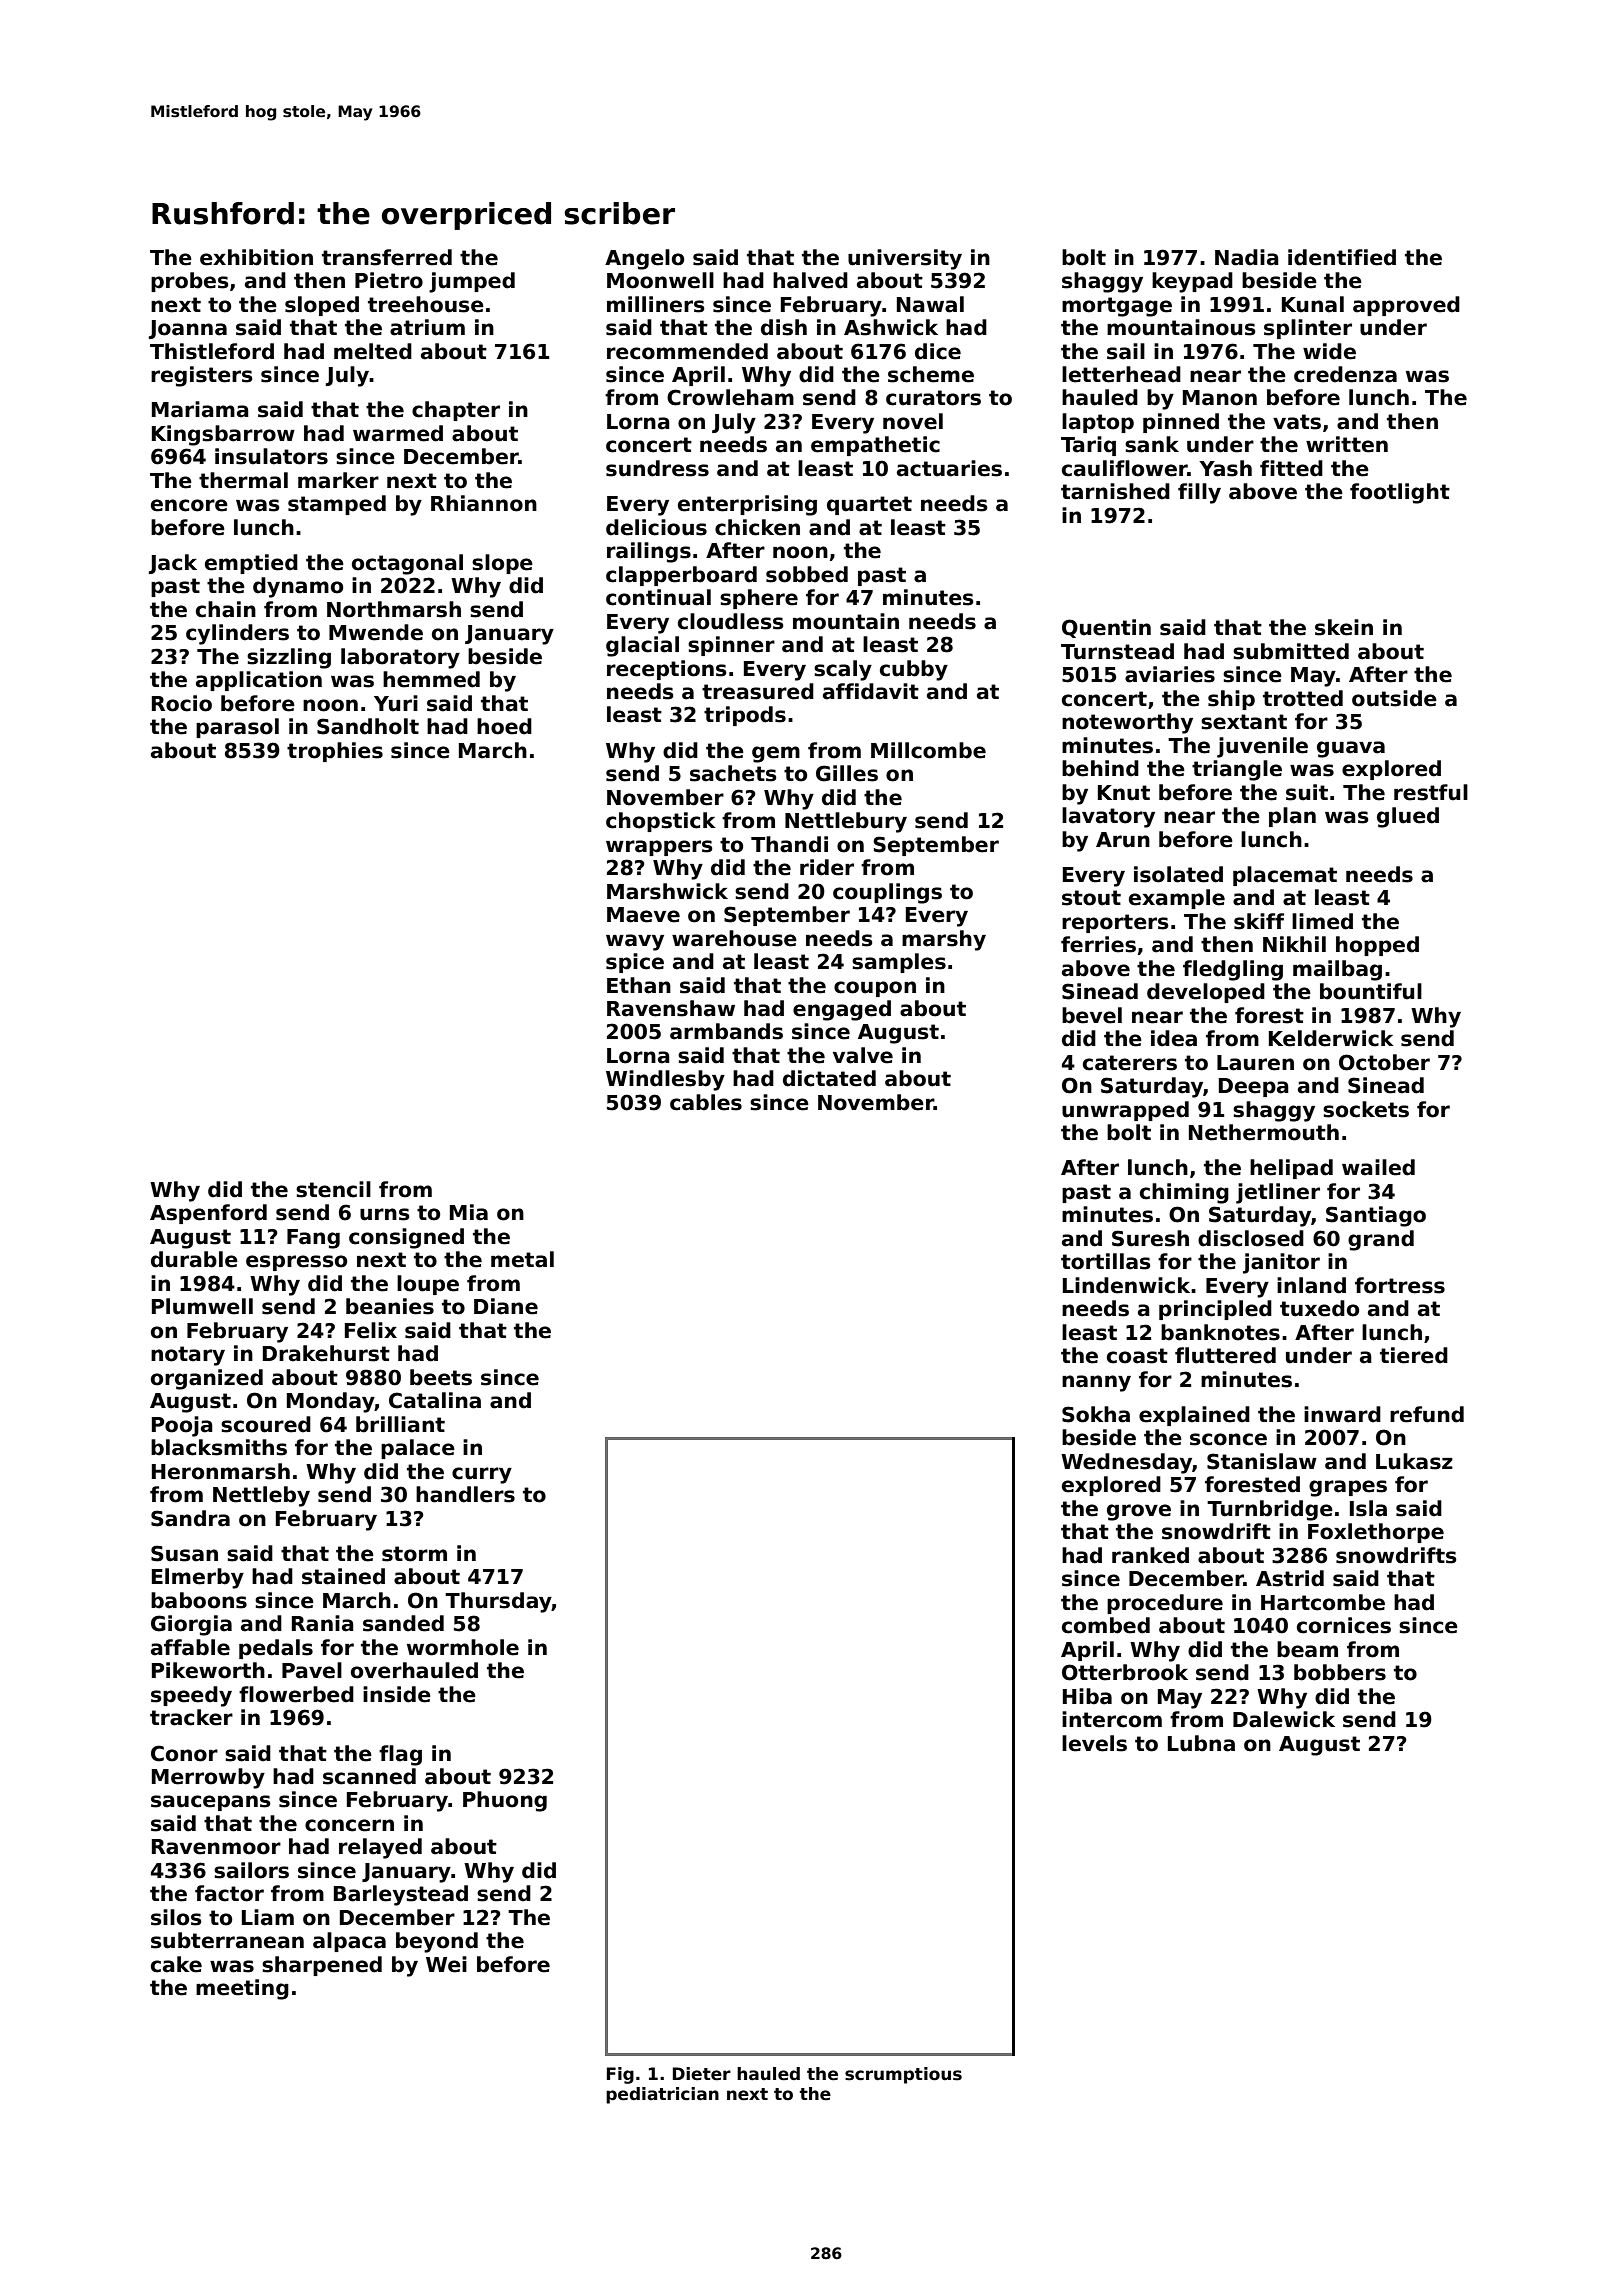 The width and height of the screenshot is (1620, 2292). I want to click on Pietro, so click(389, 280).
